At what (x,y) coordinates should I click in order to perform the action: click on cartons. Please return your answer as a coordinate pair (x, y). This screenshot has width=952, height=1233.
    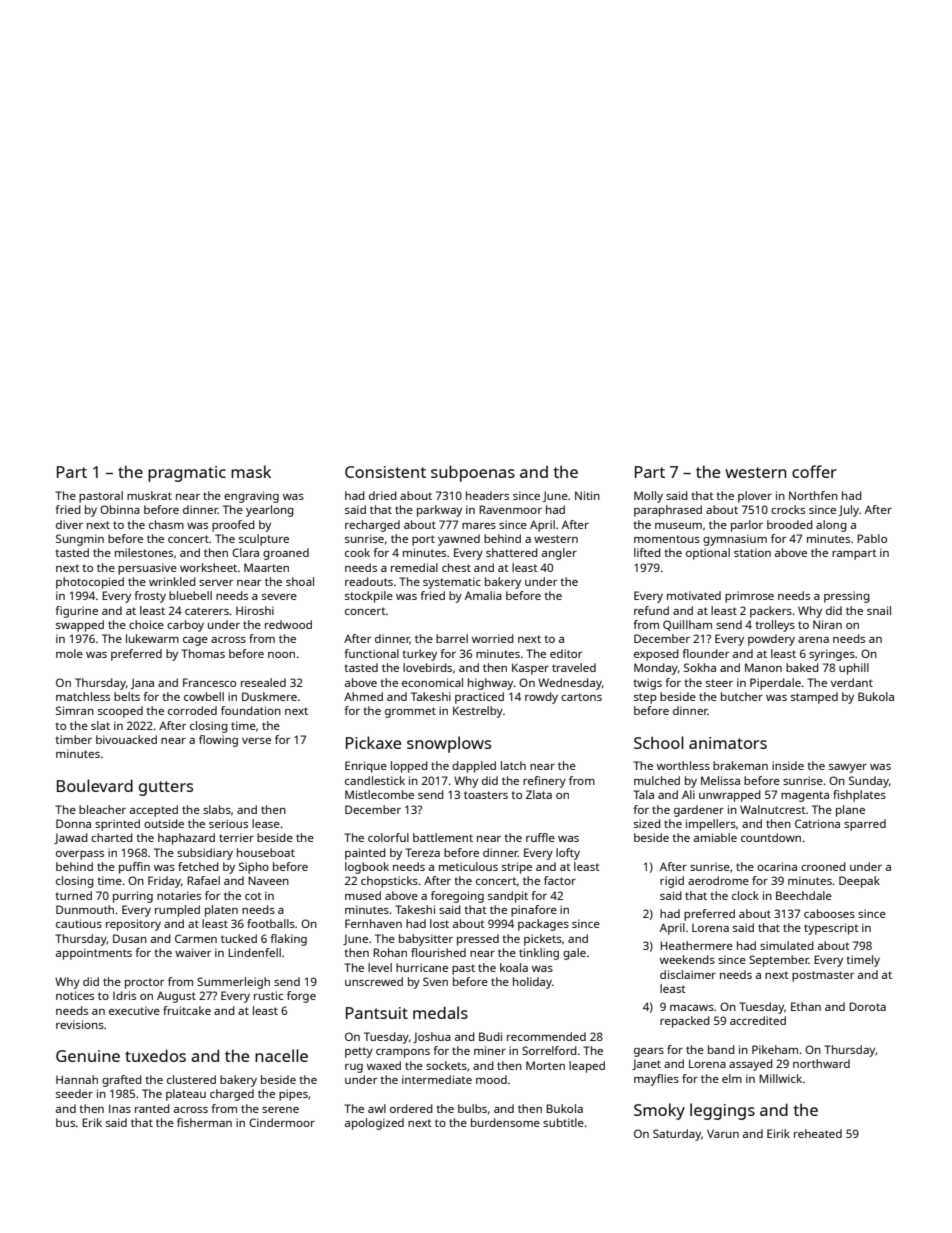
    Looking at the image, I should click on (581, 697).
